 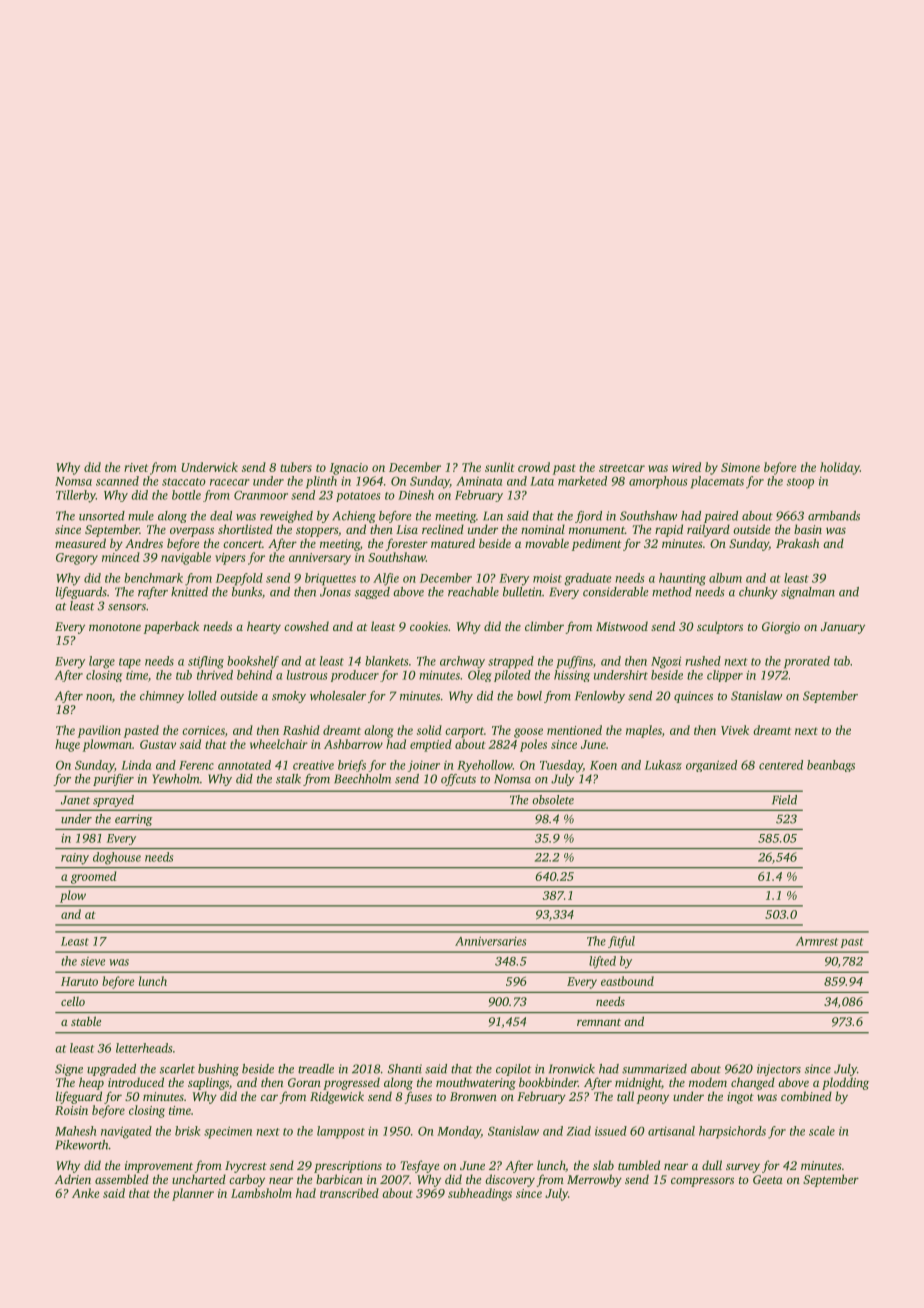 What do you see at coordinates (800, 483) in the document?
I see `stoop` at bounding box center [800, 483].
